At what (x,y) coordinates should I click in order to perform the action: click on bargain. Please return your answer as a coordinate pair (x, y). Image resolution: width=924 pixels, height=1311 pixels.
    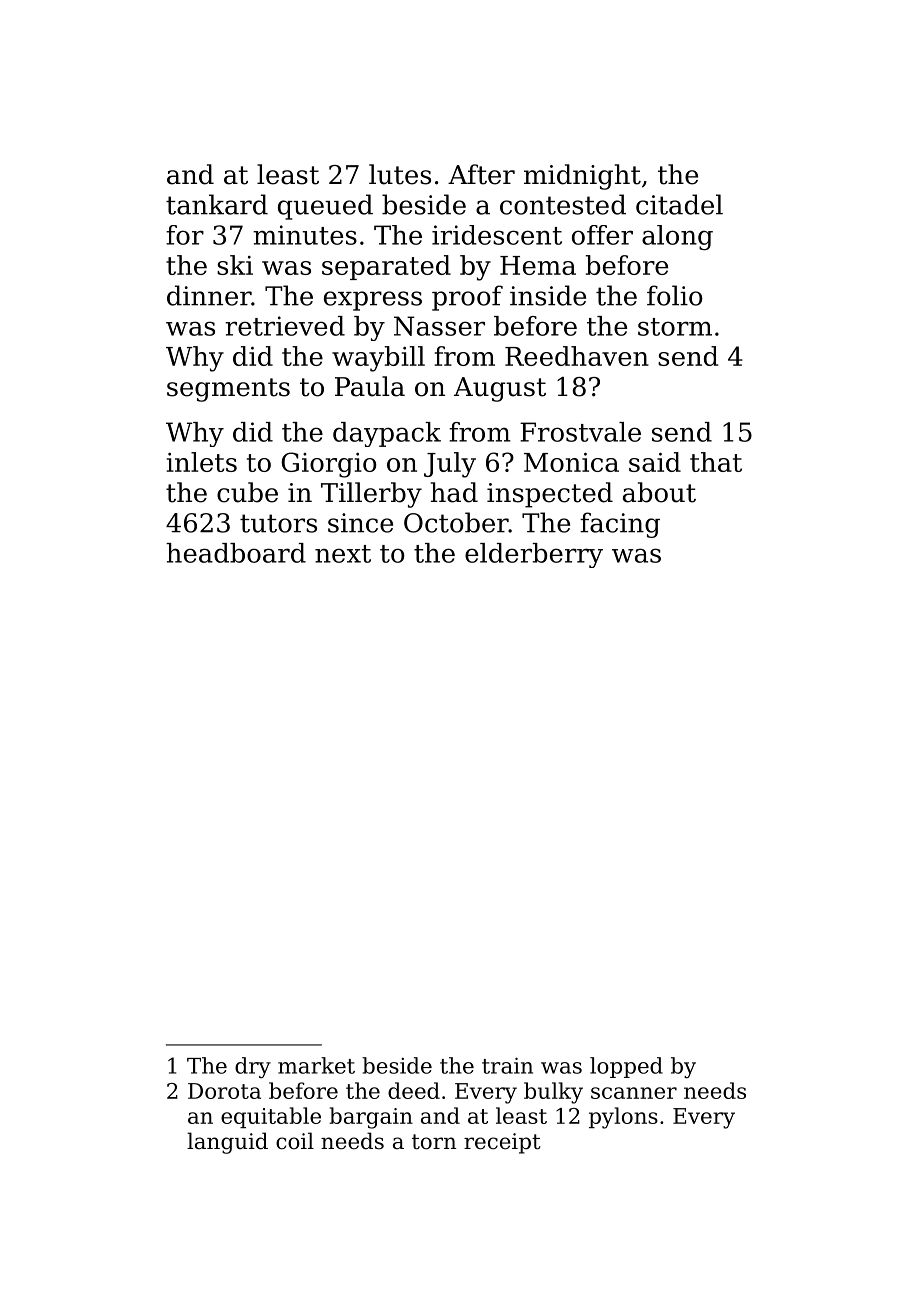
    Looking at the image, I should click on (371, 1118).
